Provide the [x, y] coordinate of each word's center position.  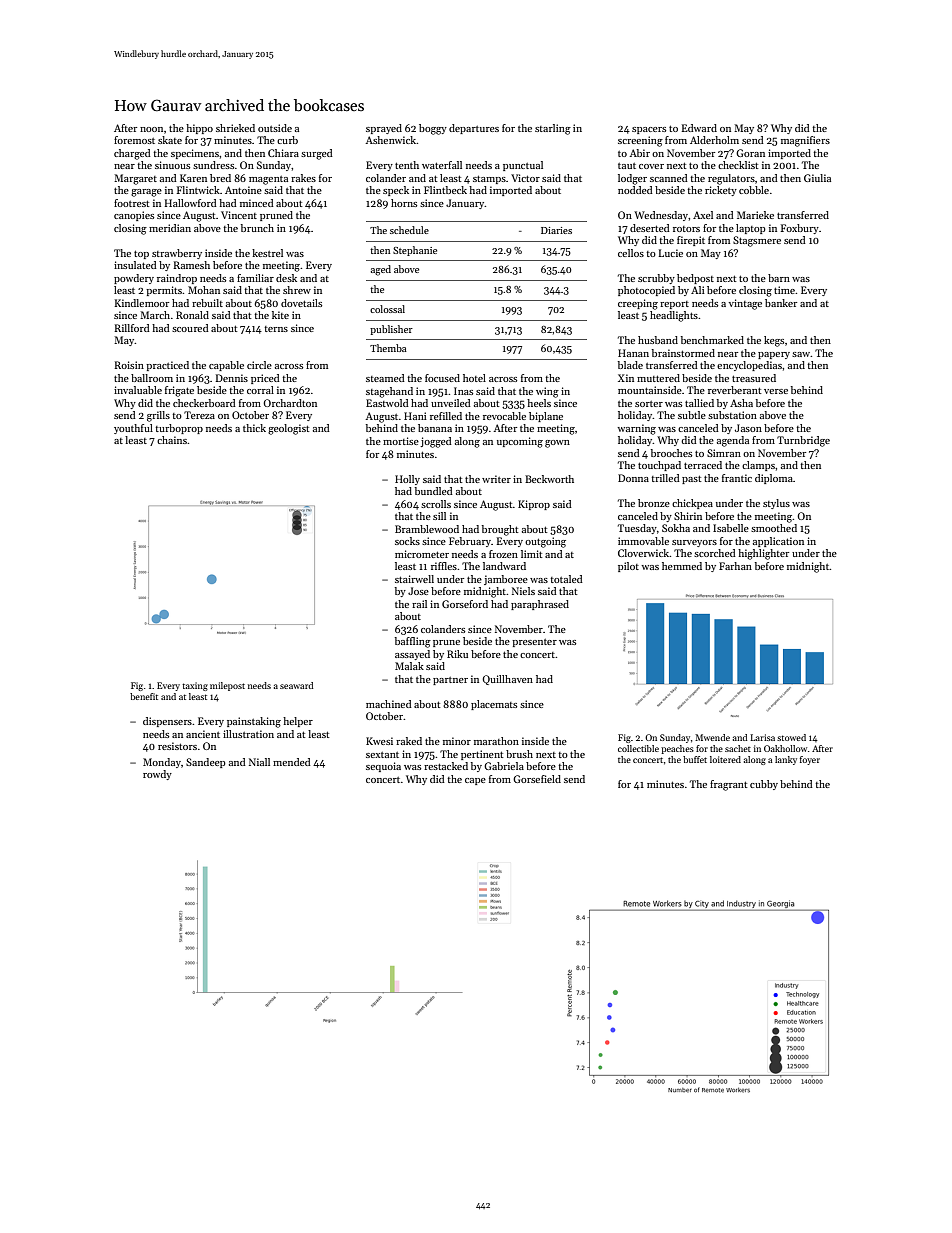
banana [435, 428]
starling [553, 129]
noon [151, 129]
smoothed [774, 528]
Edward [699, 128]
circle [259, 365]
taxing [195, 686]
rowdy [157, 775]
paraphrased [540, 605]
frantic [737, 478]
